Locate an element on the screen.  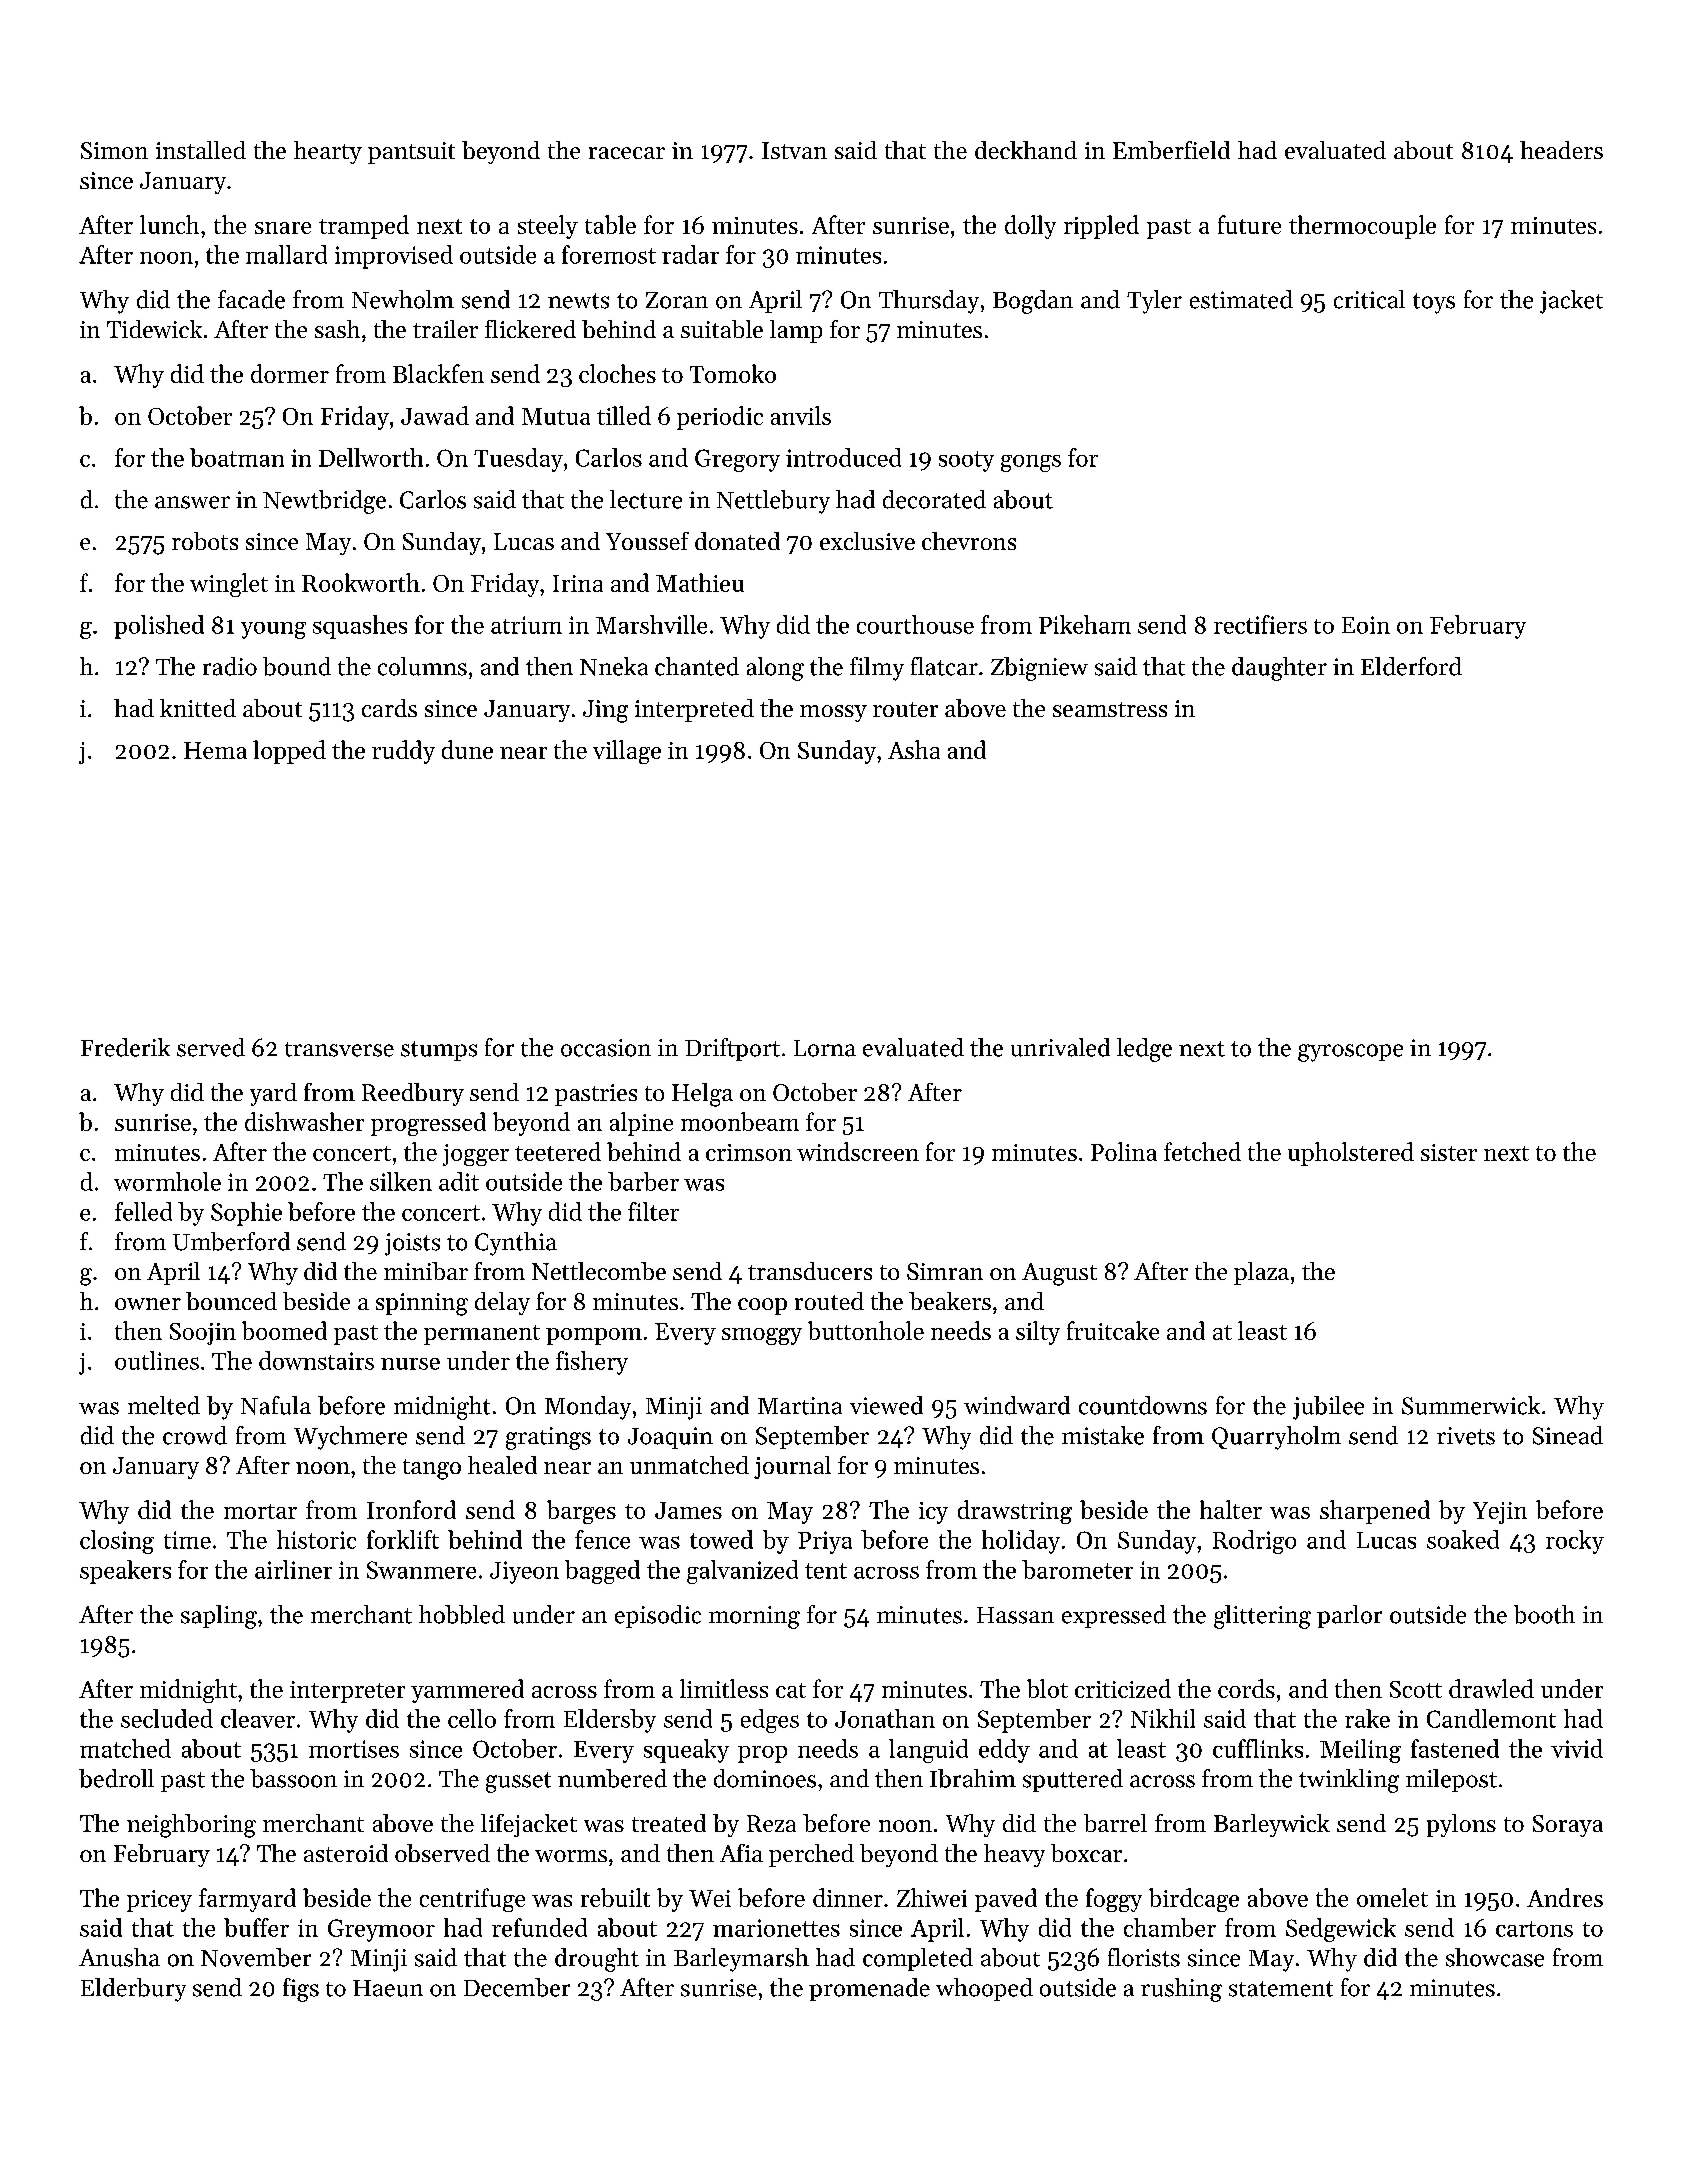
wormhole is located at coordinates (167, 1181).
